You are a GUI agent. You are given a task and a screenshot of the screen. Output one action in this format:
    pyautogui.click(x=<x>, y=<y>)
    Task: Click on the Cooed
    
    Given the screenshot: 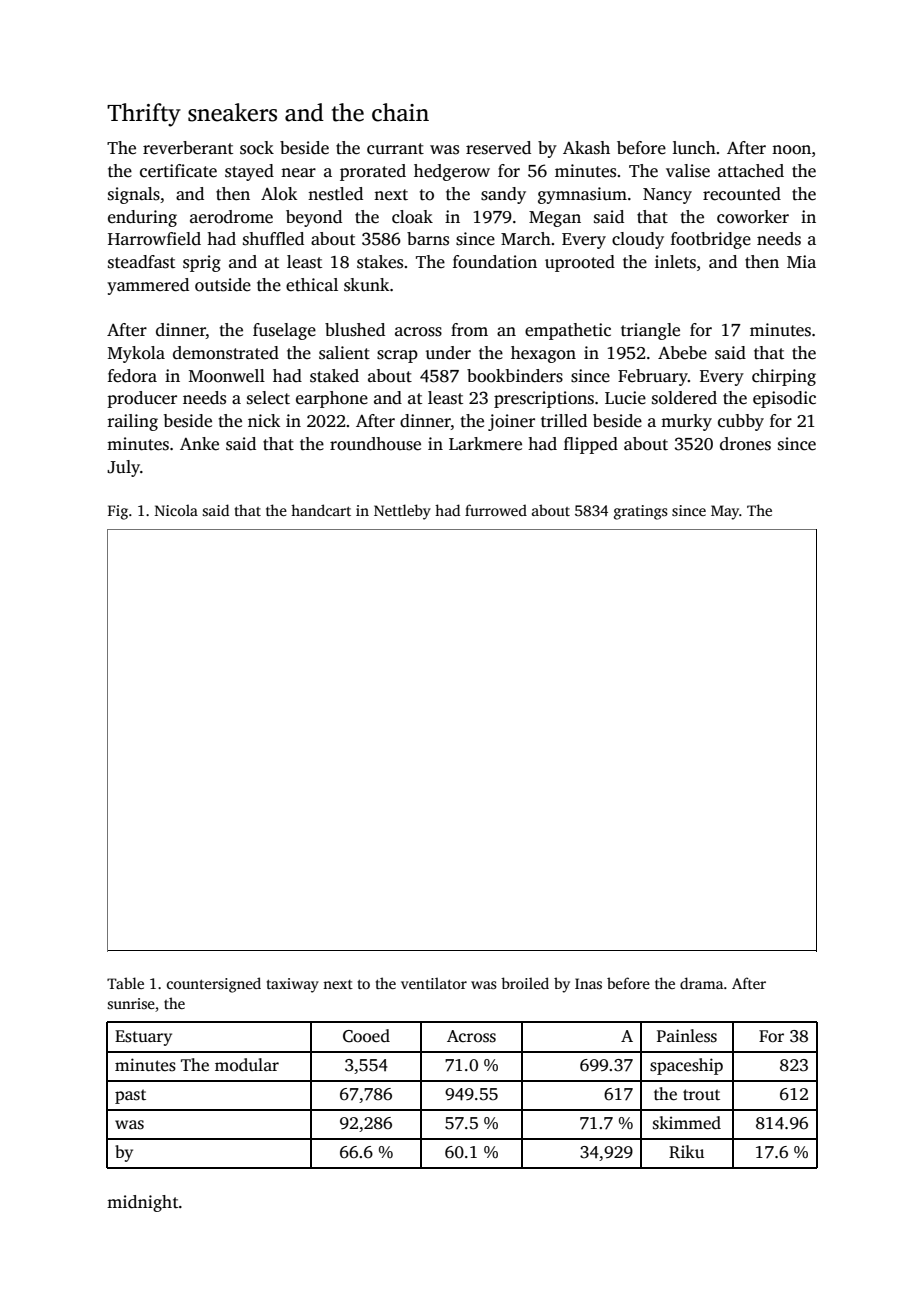 What is the action you would take?
    pyautogui.click(x=366, y=1036)
